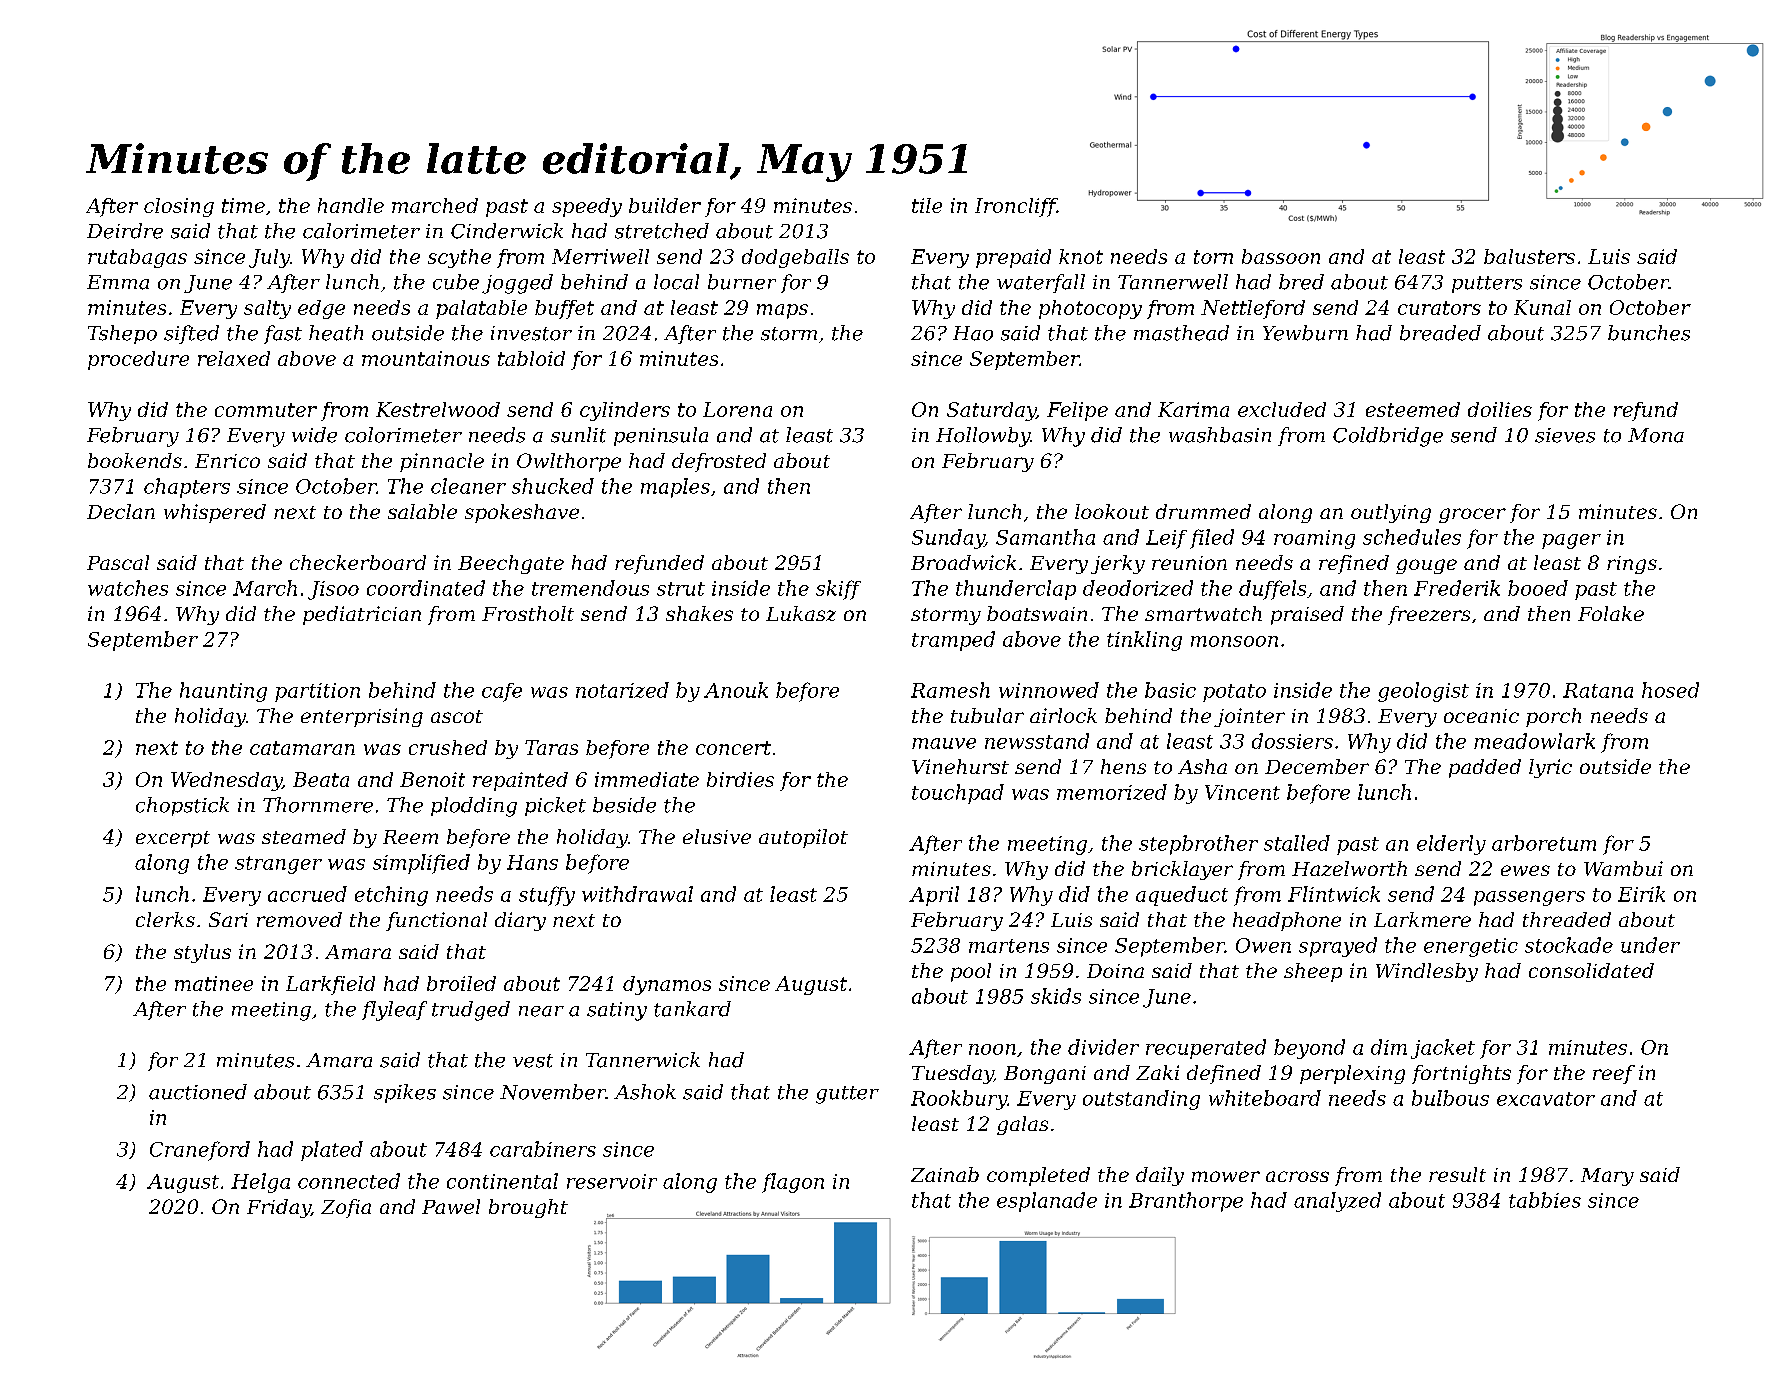 The height and width of the document is (1383, 1789). What do you see at coordinates (1525, 870) in the document?
I see `ewes` at bounding box center [1525, 870].
